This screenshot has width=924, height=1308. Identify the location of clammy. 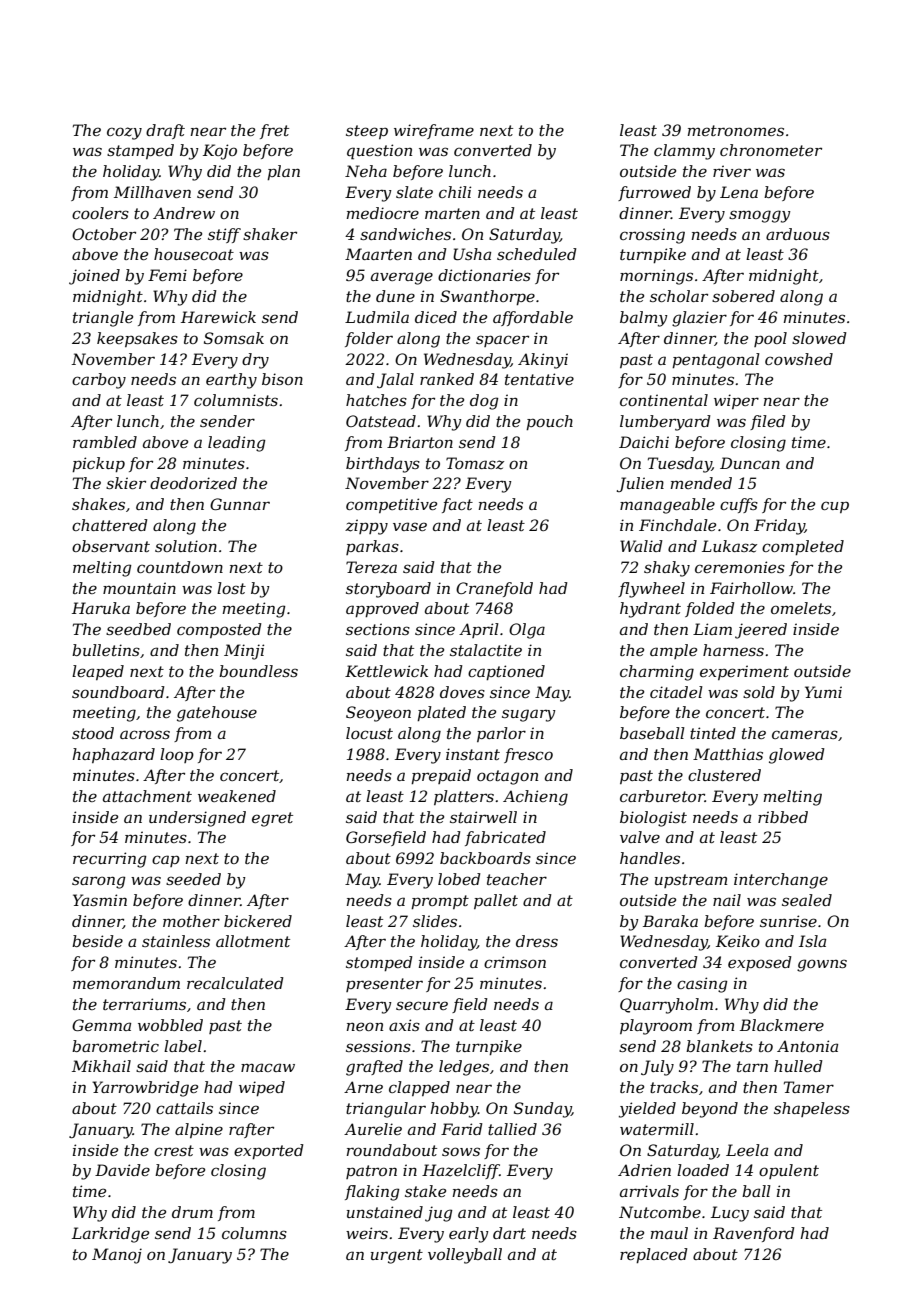
(684, 152).
